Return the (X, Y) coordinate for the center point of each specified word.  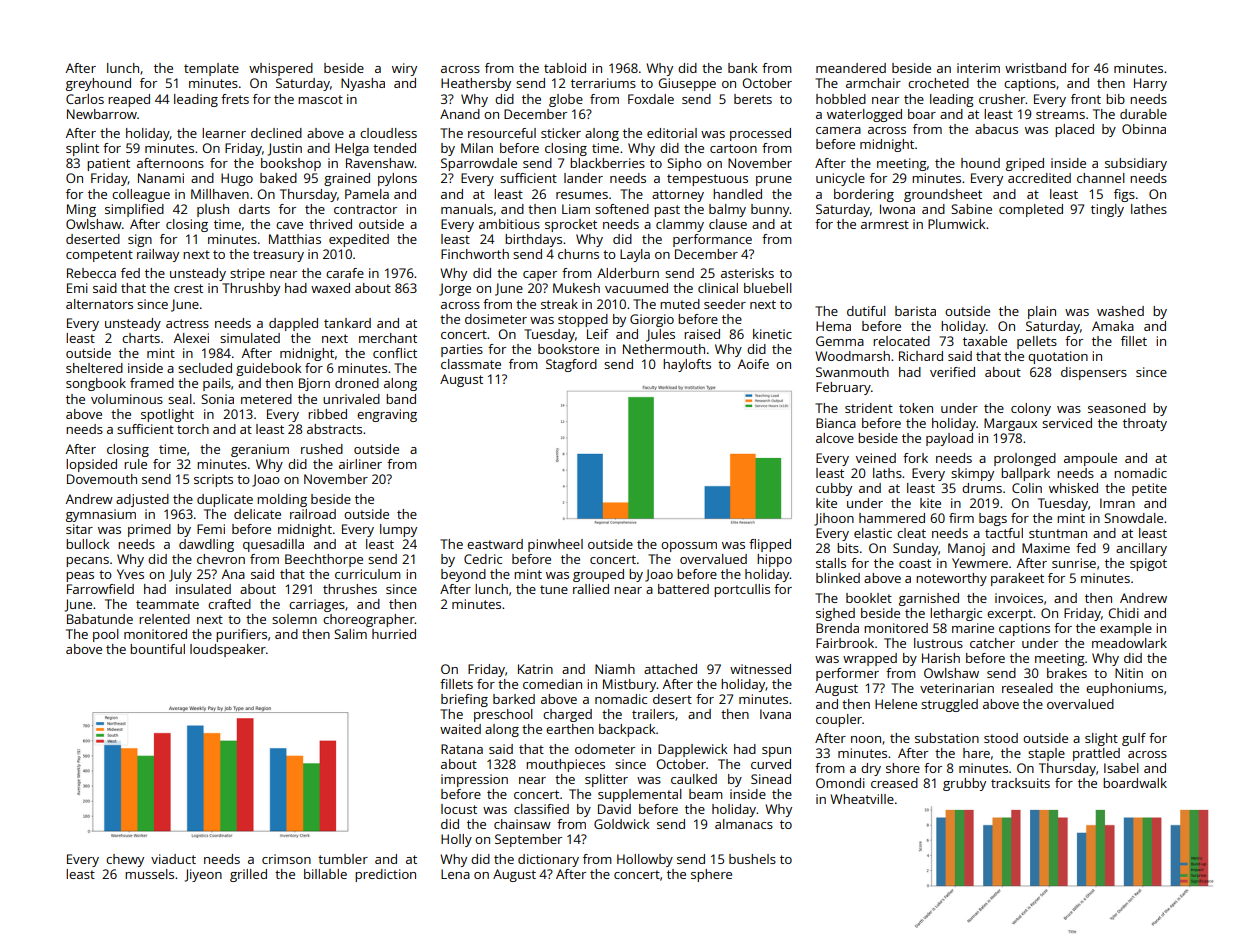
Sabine (971, 209)
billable (325, 874)
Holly (456, 840)
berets (753, 99)
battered (683, 589)
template (211, 69)
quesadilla (273, 545)
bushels (752, 859)
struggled (949, 705)
